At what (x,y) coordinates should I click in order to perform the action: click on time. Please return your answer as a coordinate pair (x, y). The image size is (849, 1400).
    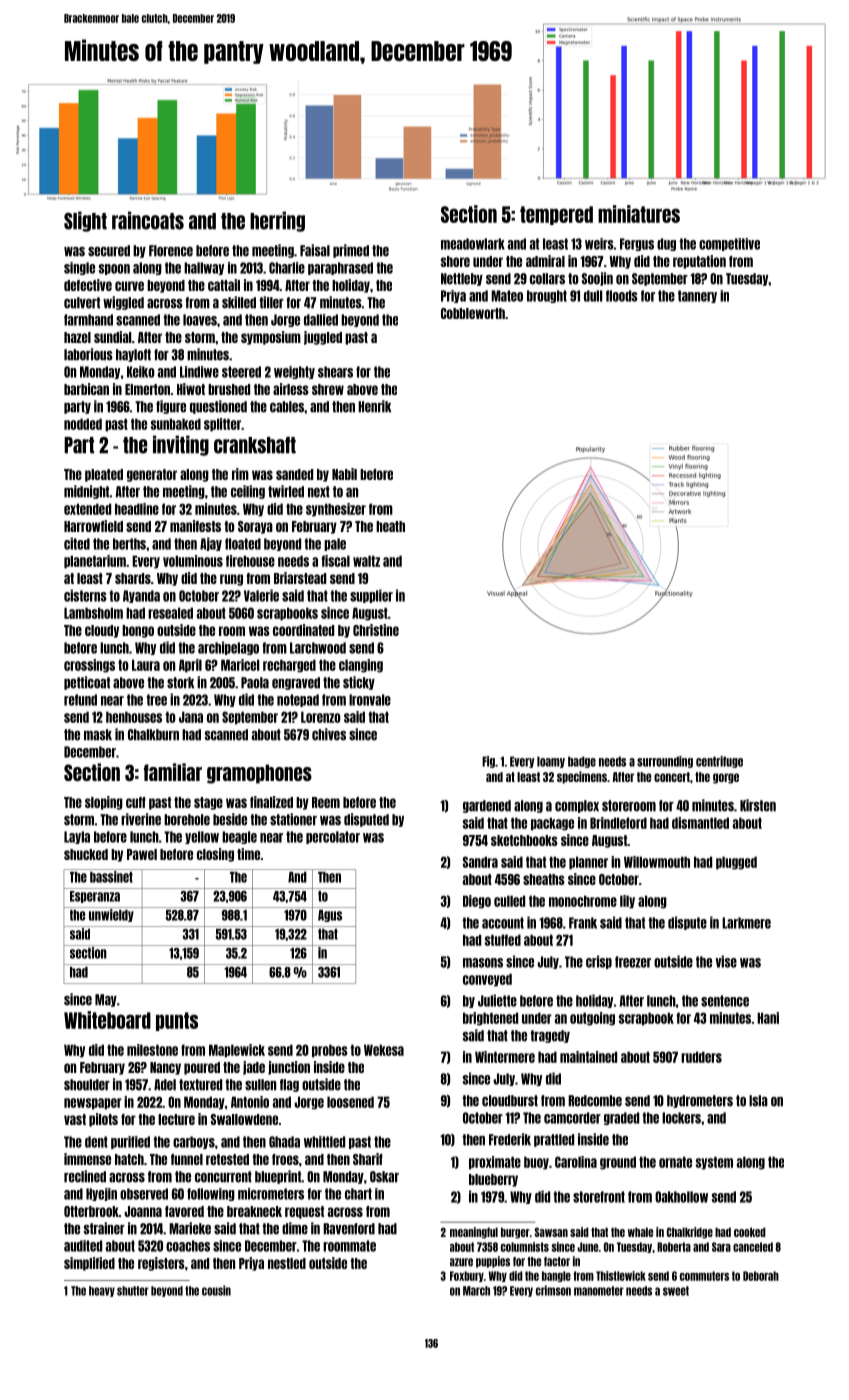
    Looking at the image, I should click on (248, 854).
